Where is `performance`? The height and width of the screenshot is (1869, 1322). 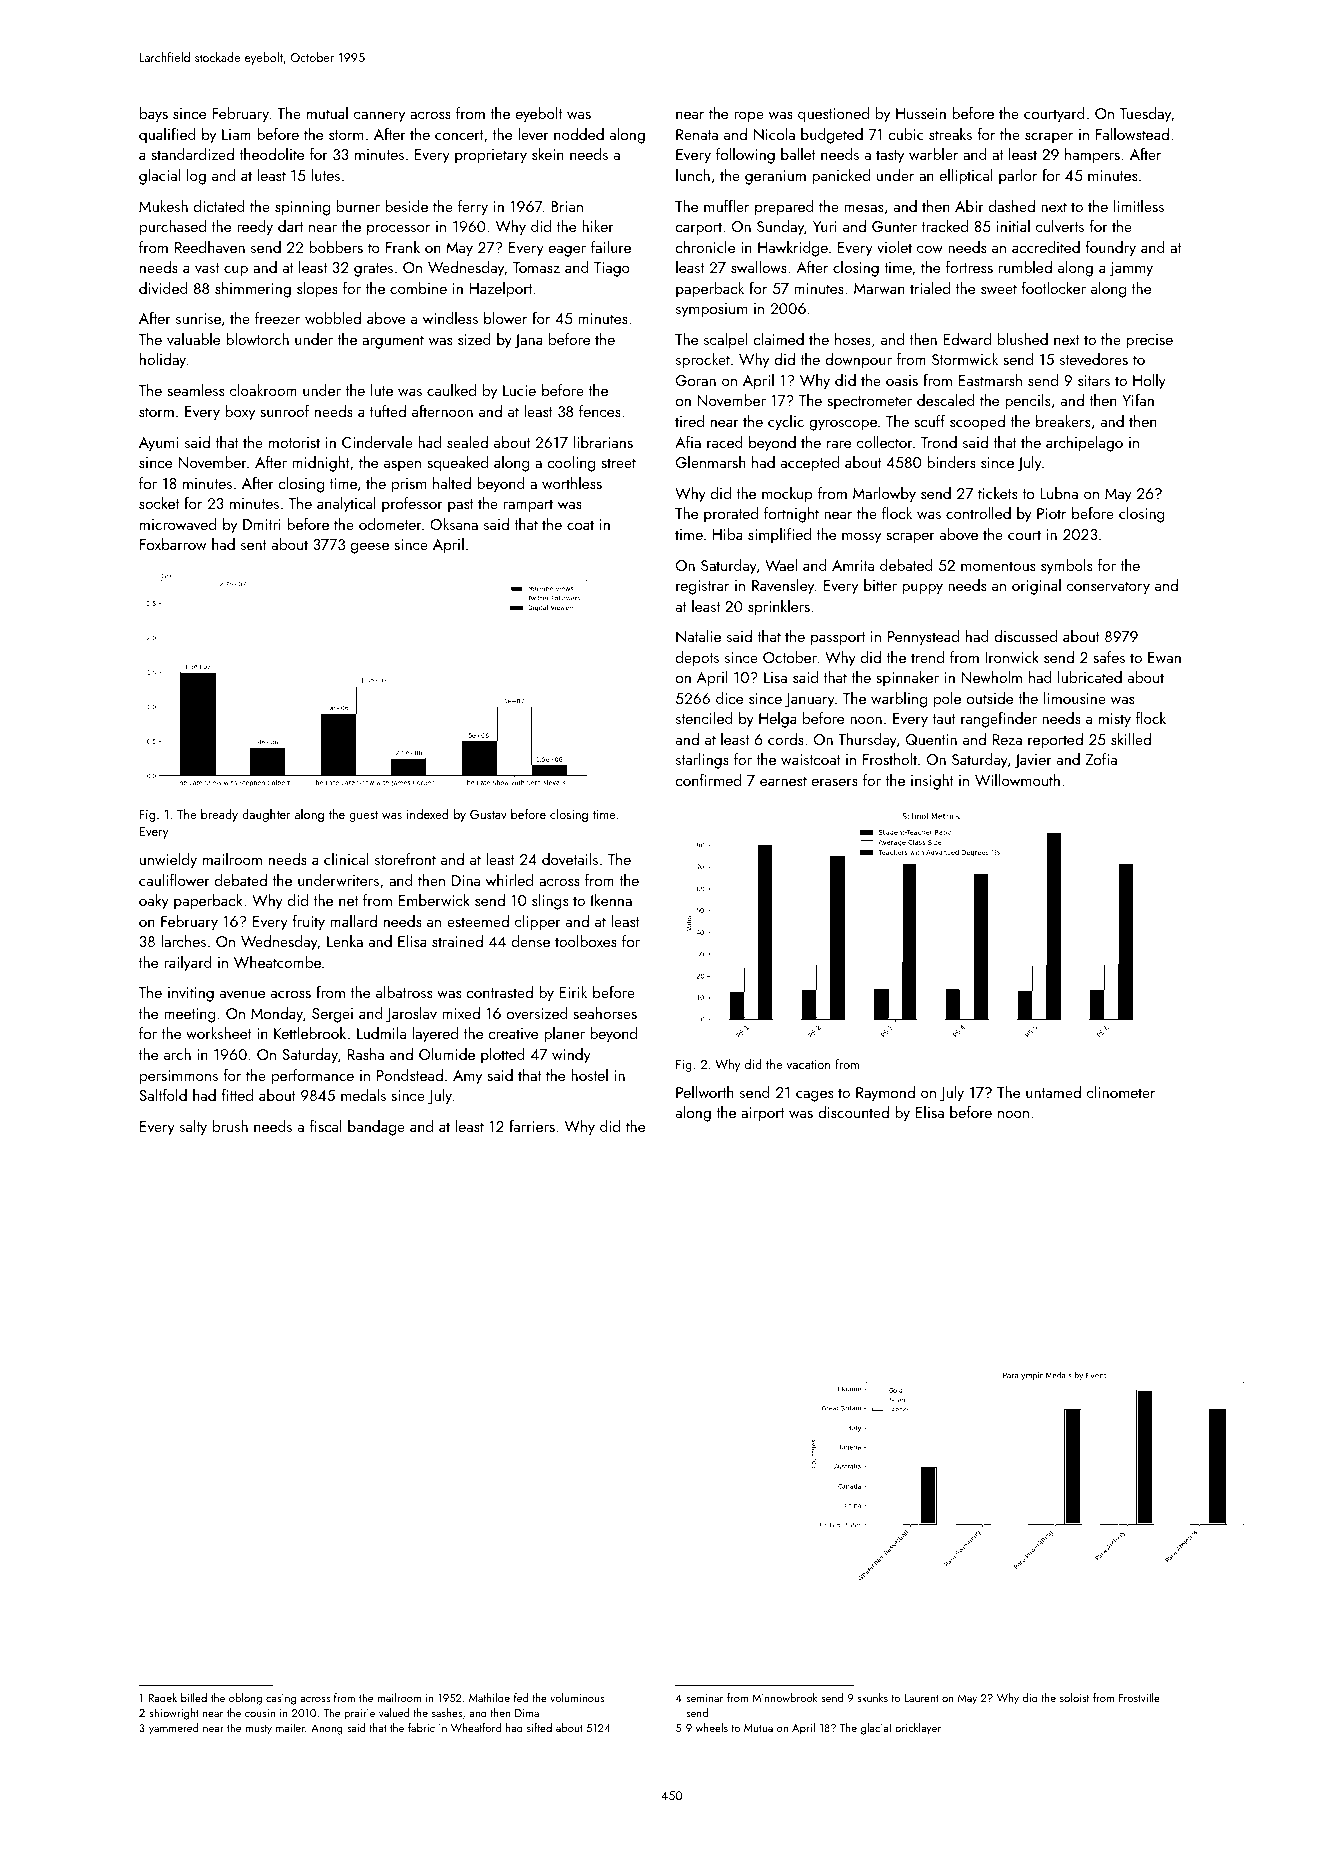
performance is located at coordinates (313, 1077).
